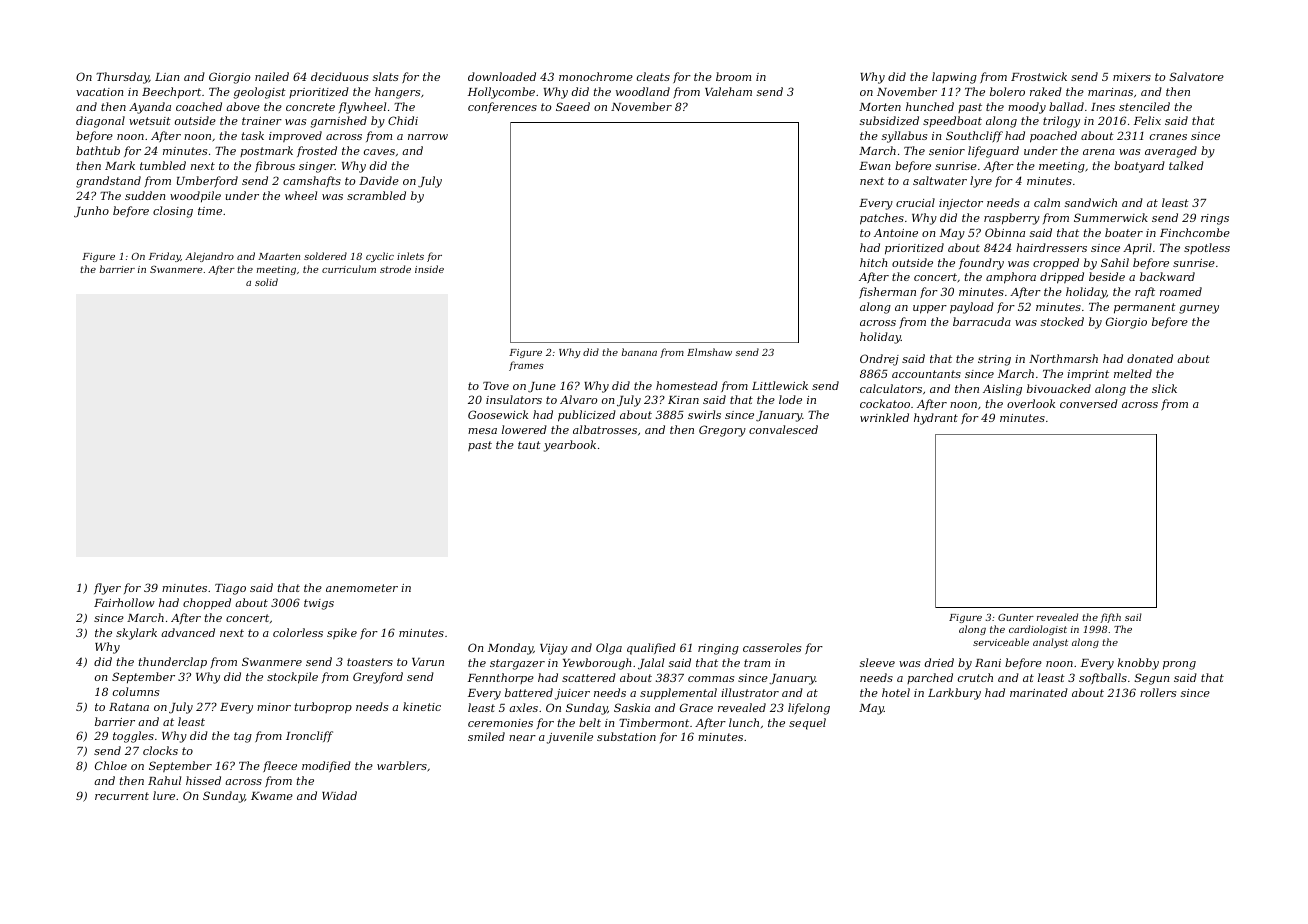  I want to click on stockpile, so click(292, 678).
